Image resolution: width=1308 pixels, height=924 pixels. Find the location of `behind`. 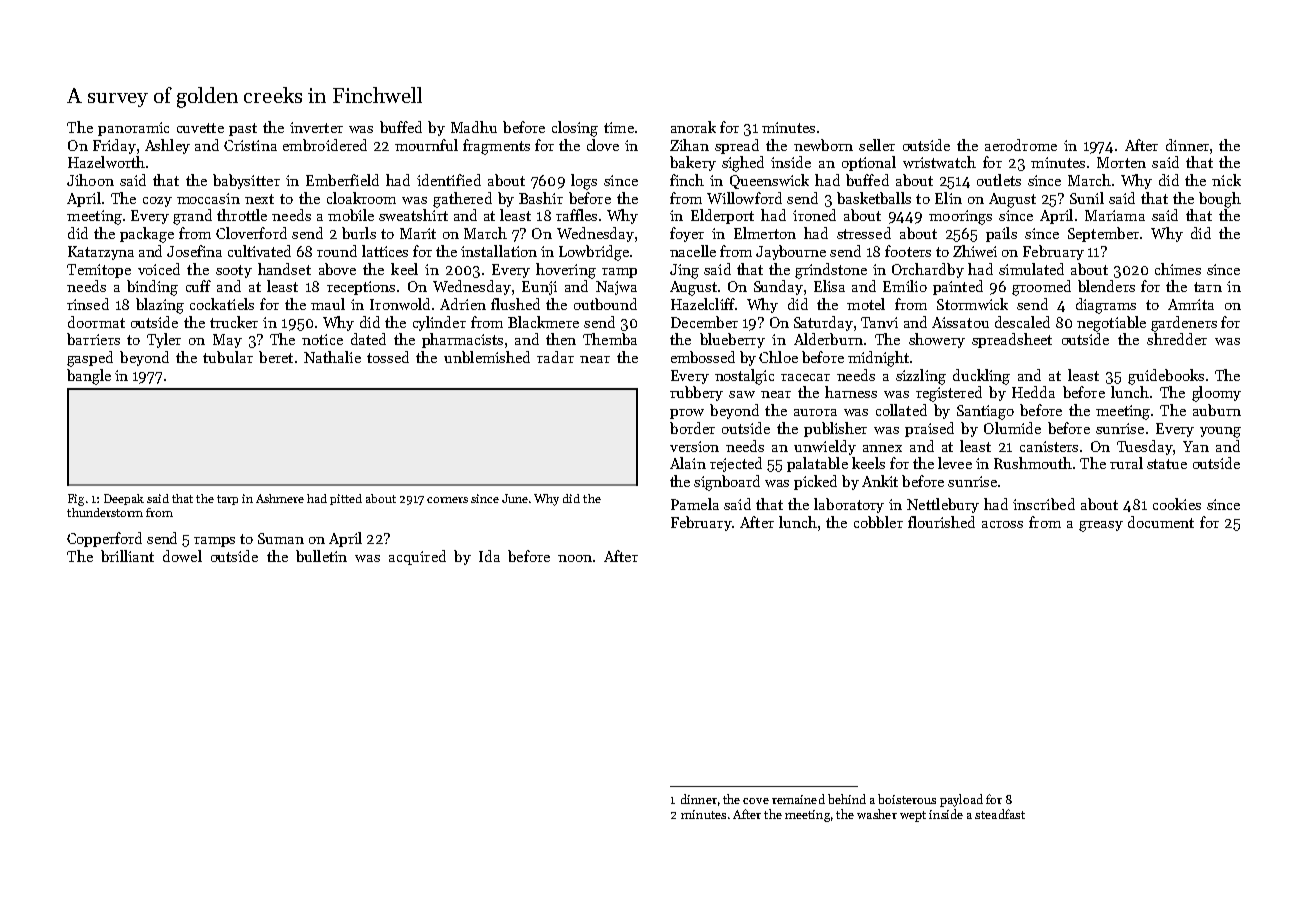

behind is located at coordinates (847, 799).
